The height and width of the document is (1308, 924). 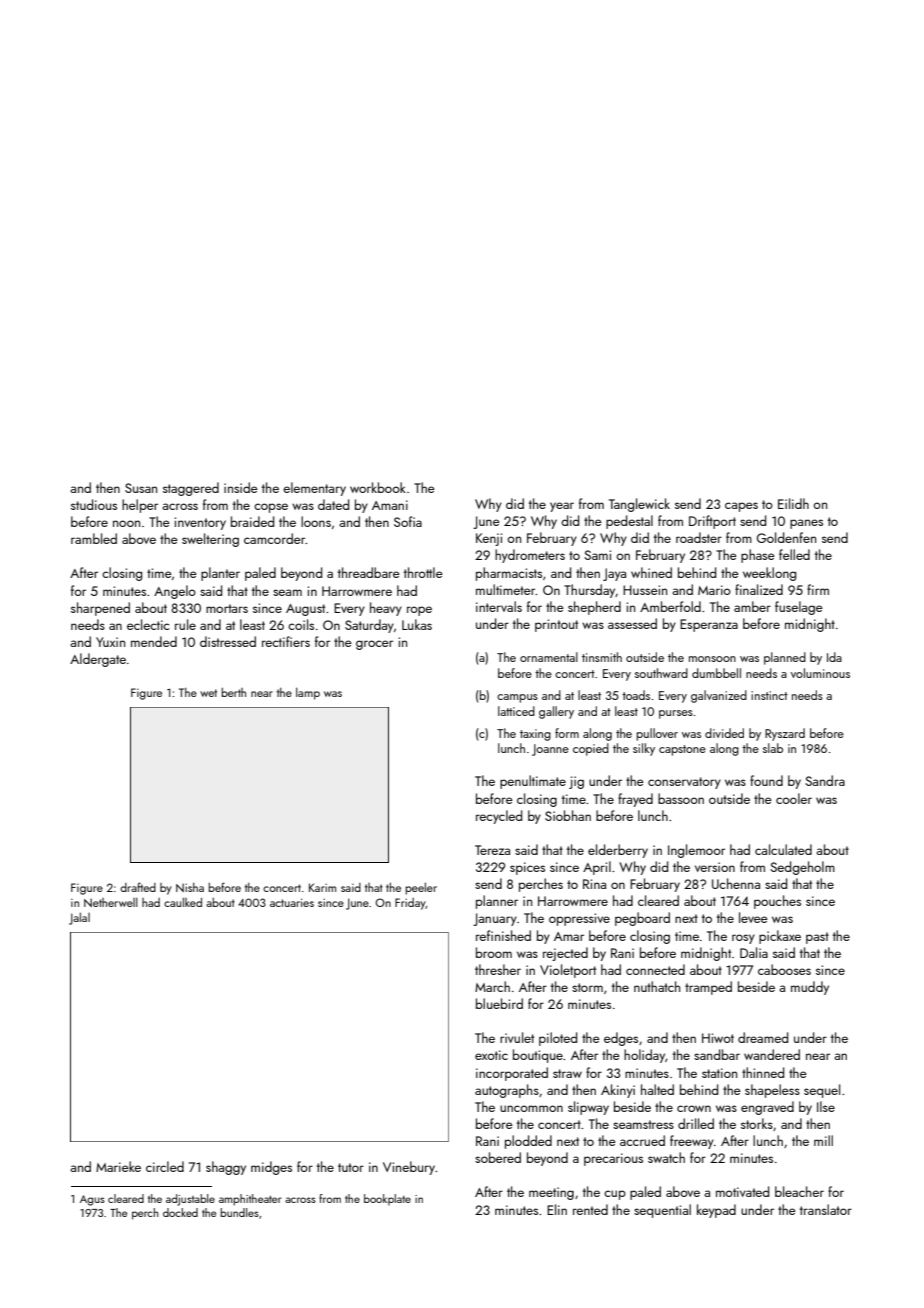 I want to click on thresher, so click(x=498, y=969).
